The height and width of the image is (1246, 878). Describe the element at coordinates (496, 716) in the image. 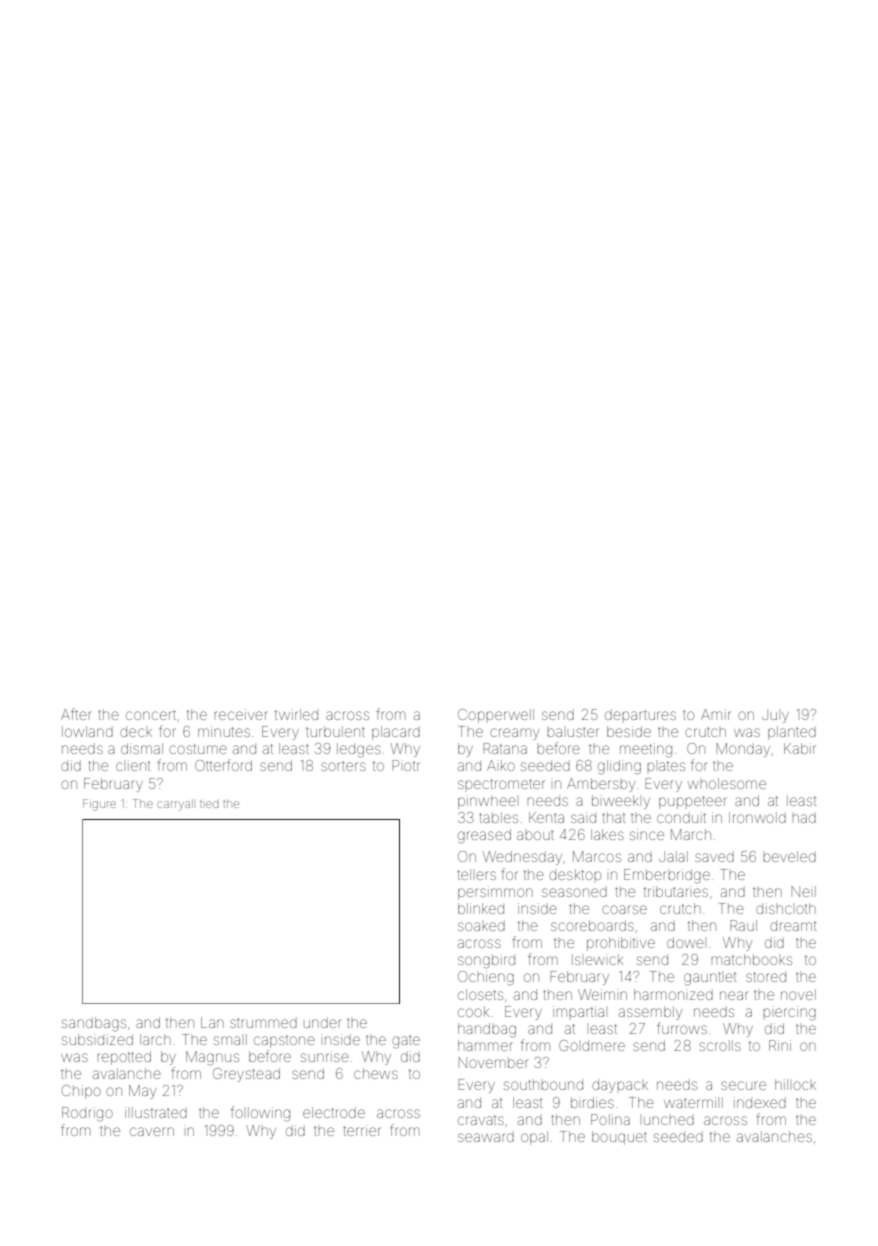

I see `Copperwell` at that location.
